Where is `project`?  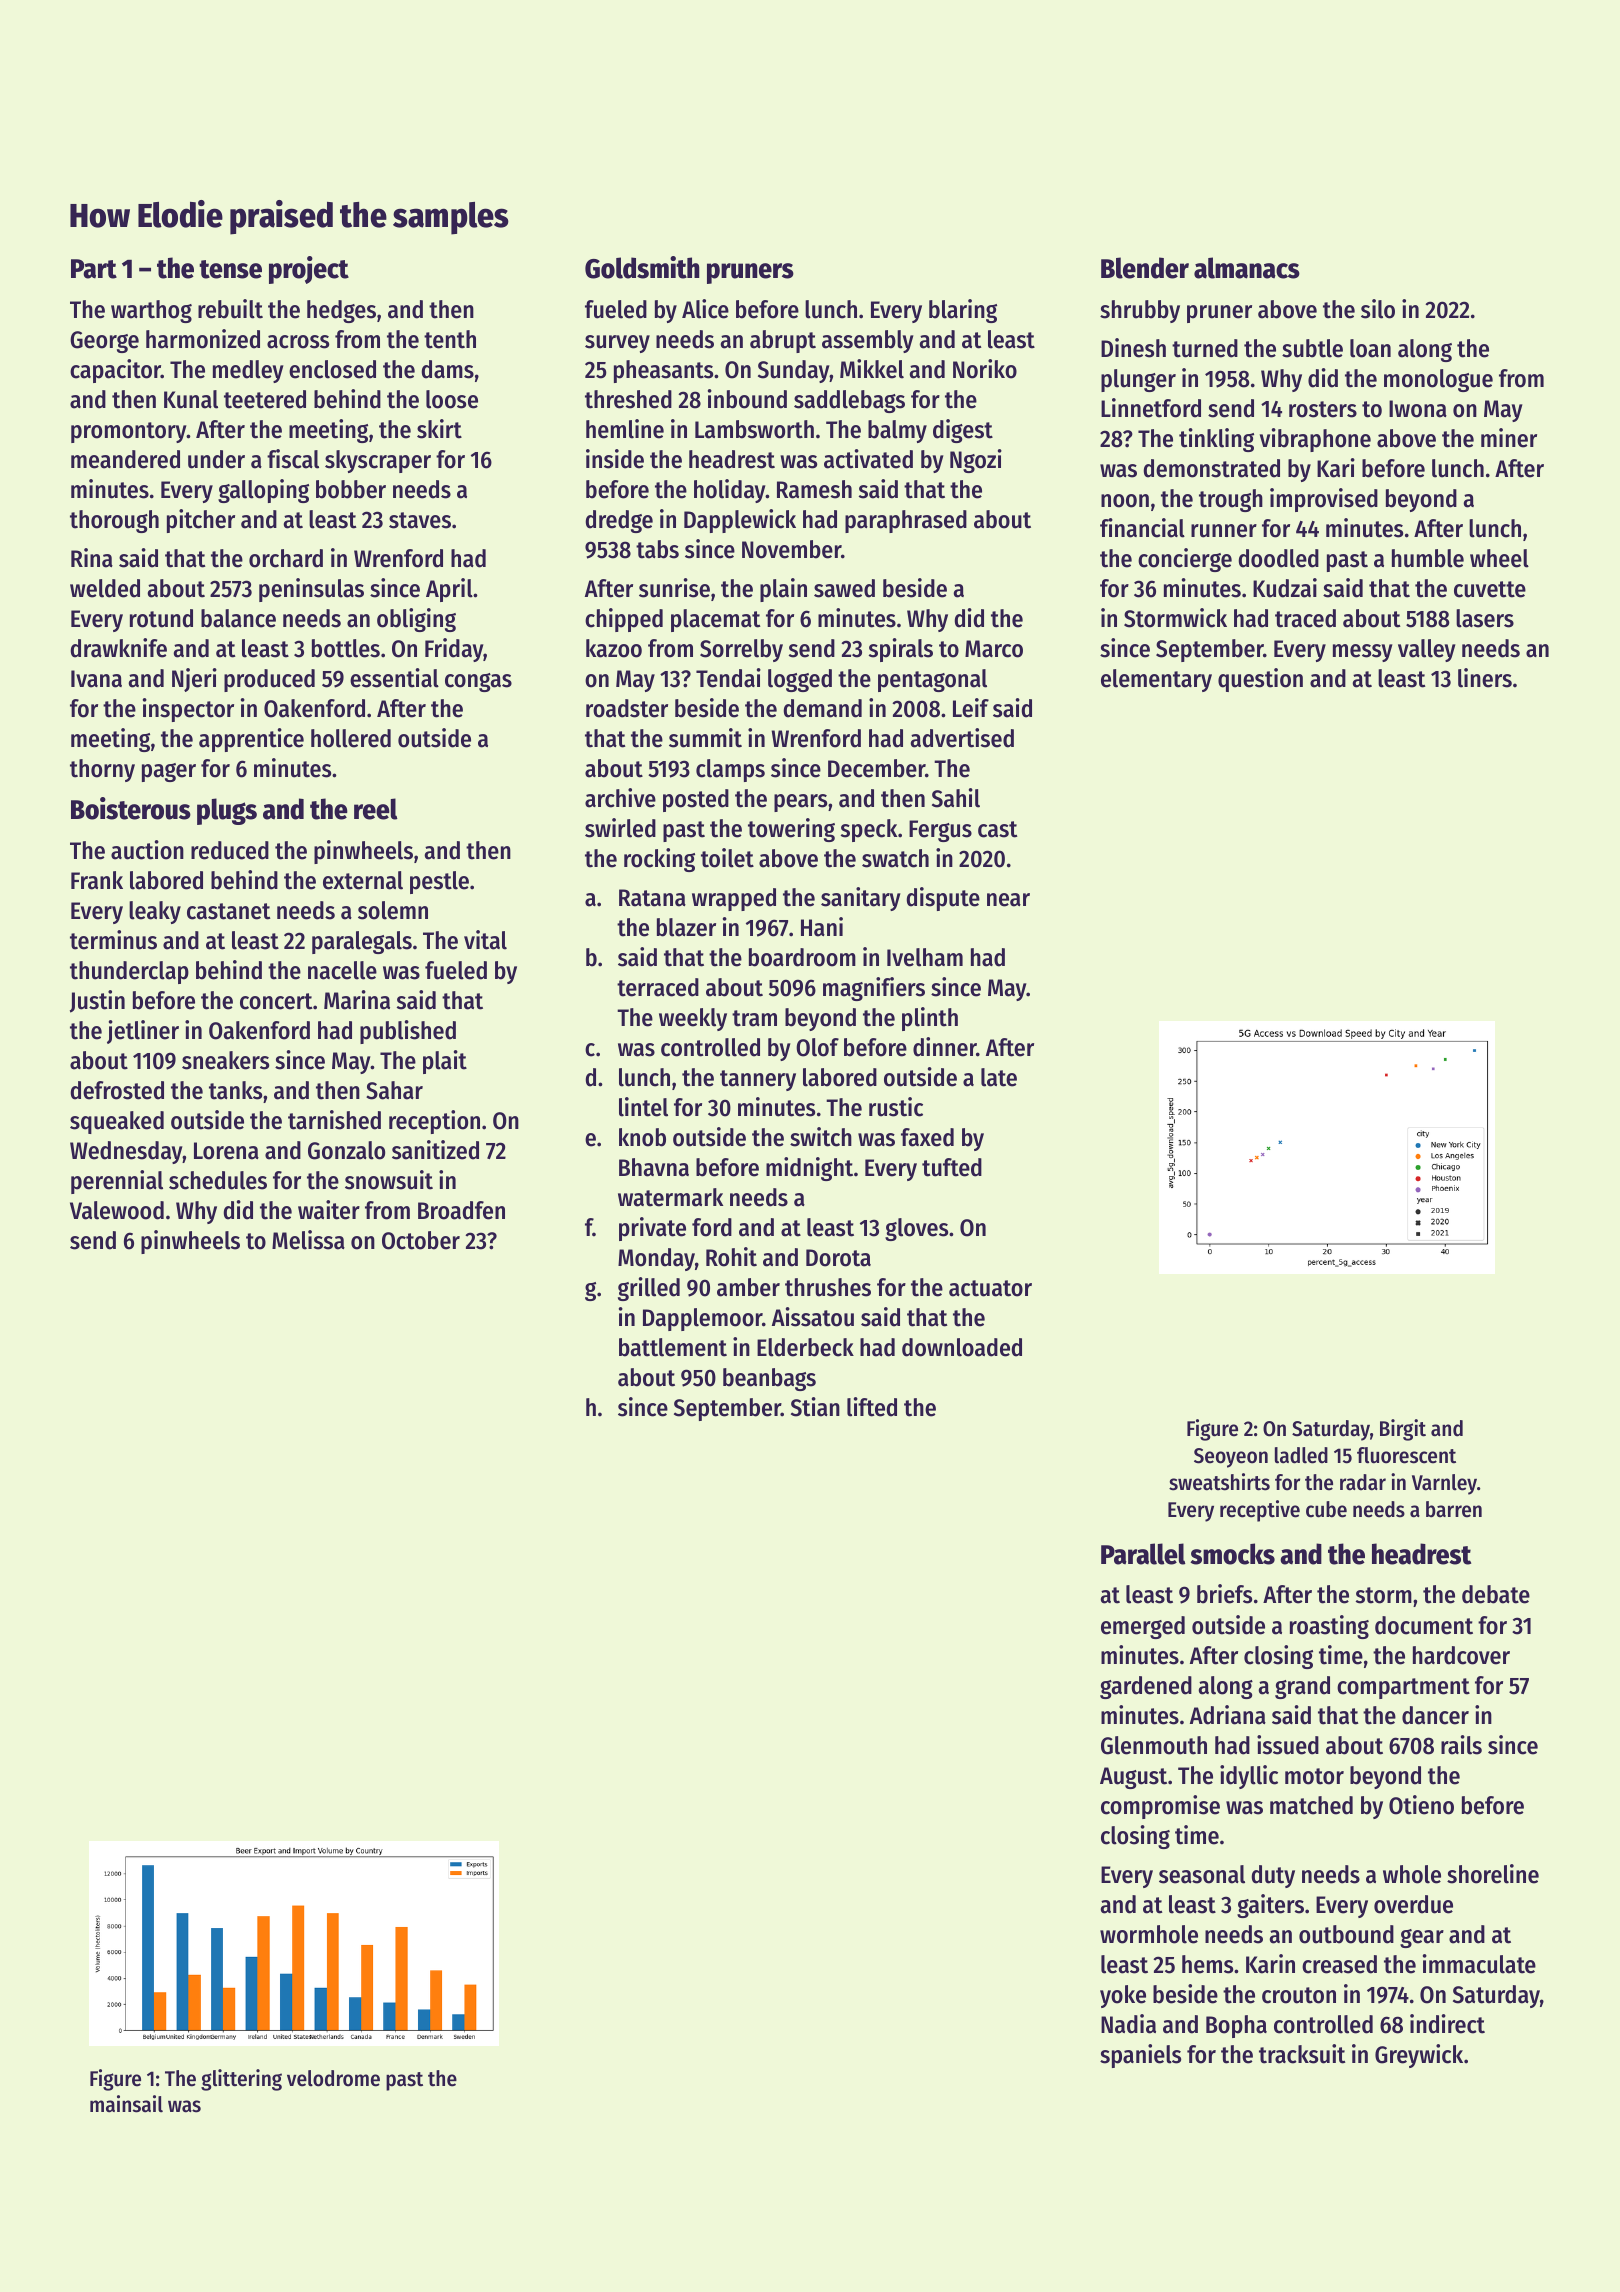
project is located at coordinates (309, 270).
